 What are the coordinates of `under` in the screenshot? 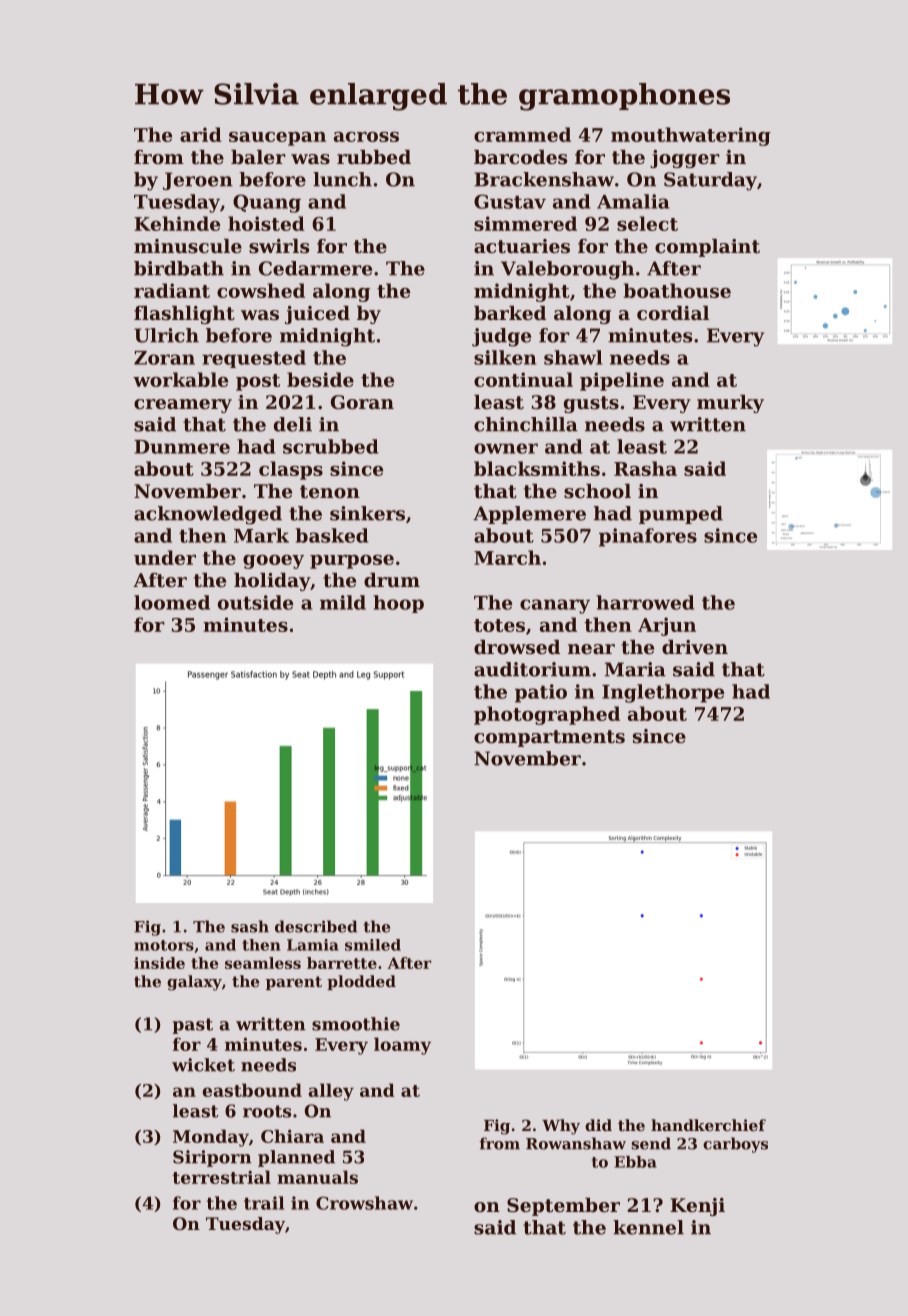 It's located at (165, 557).
